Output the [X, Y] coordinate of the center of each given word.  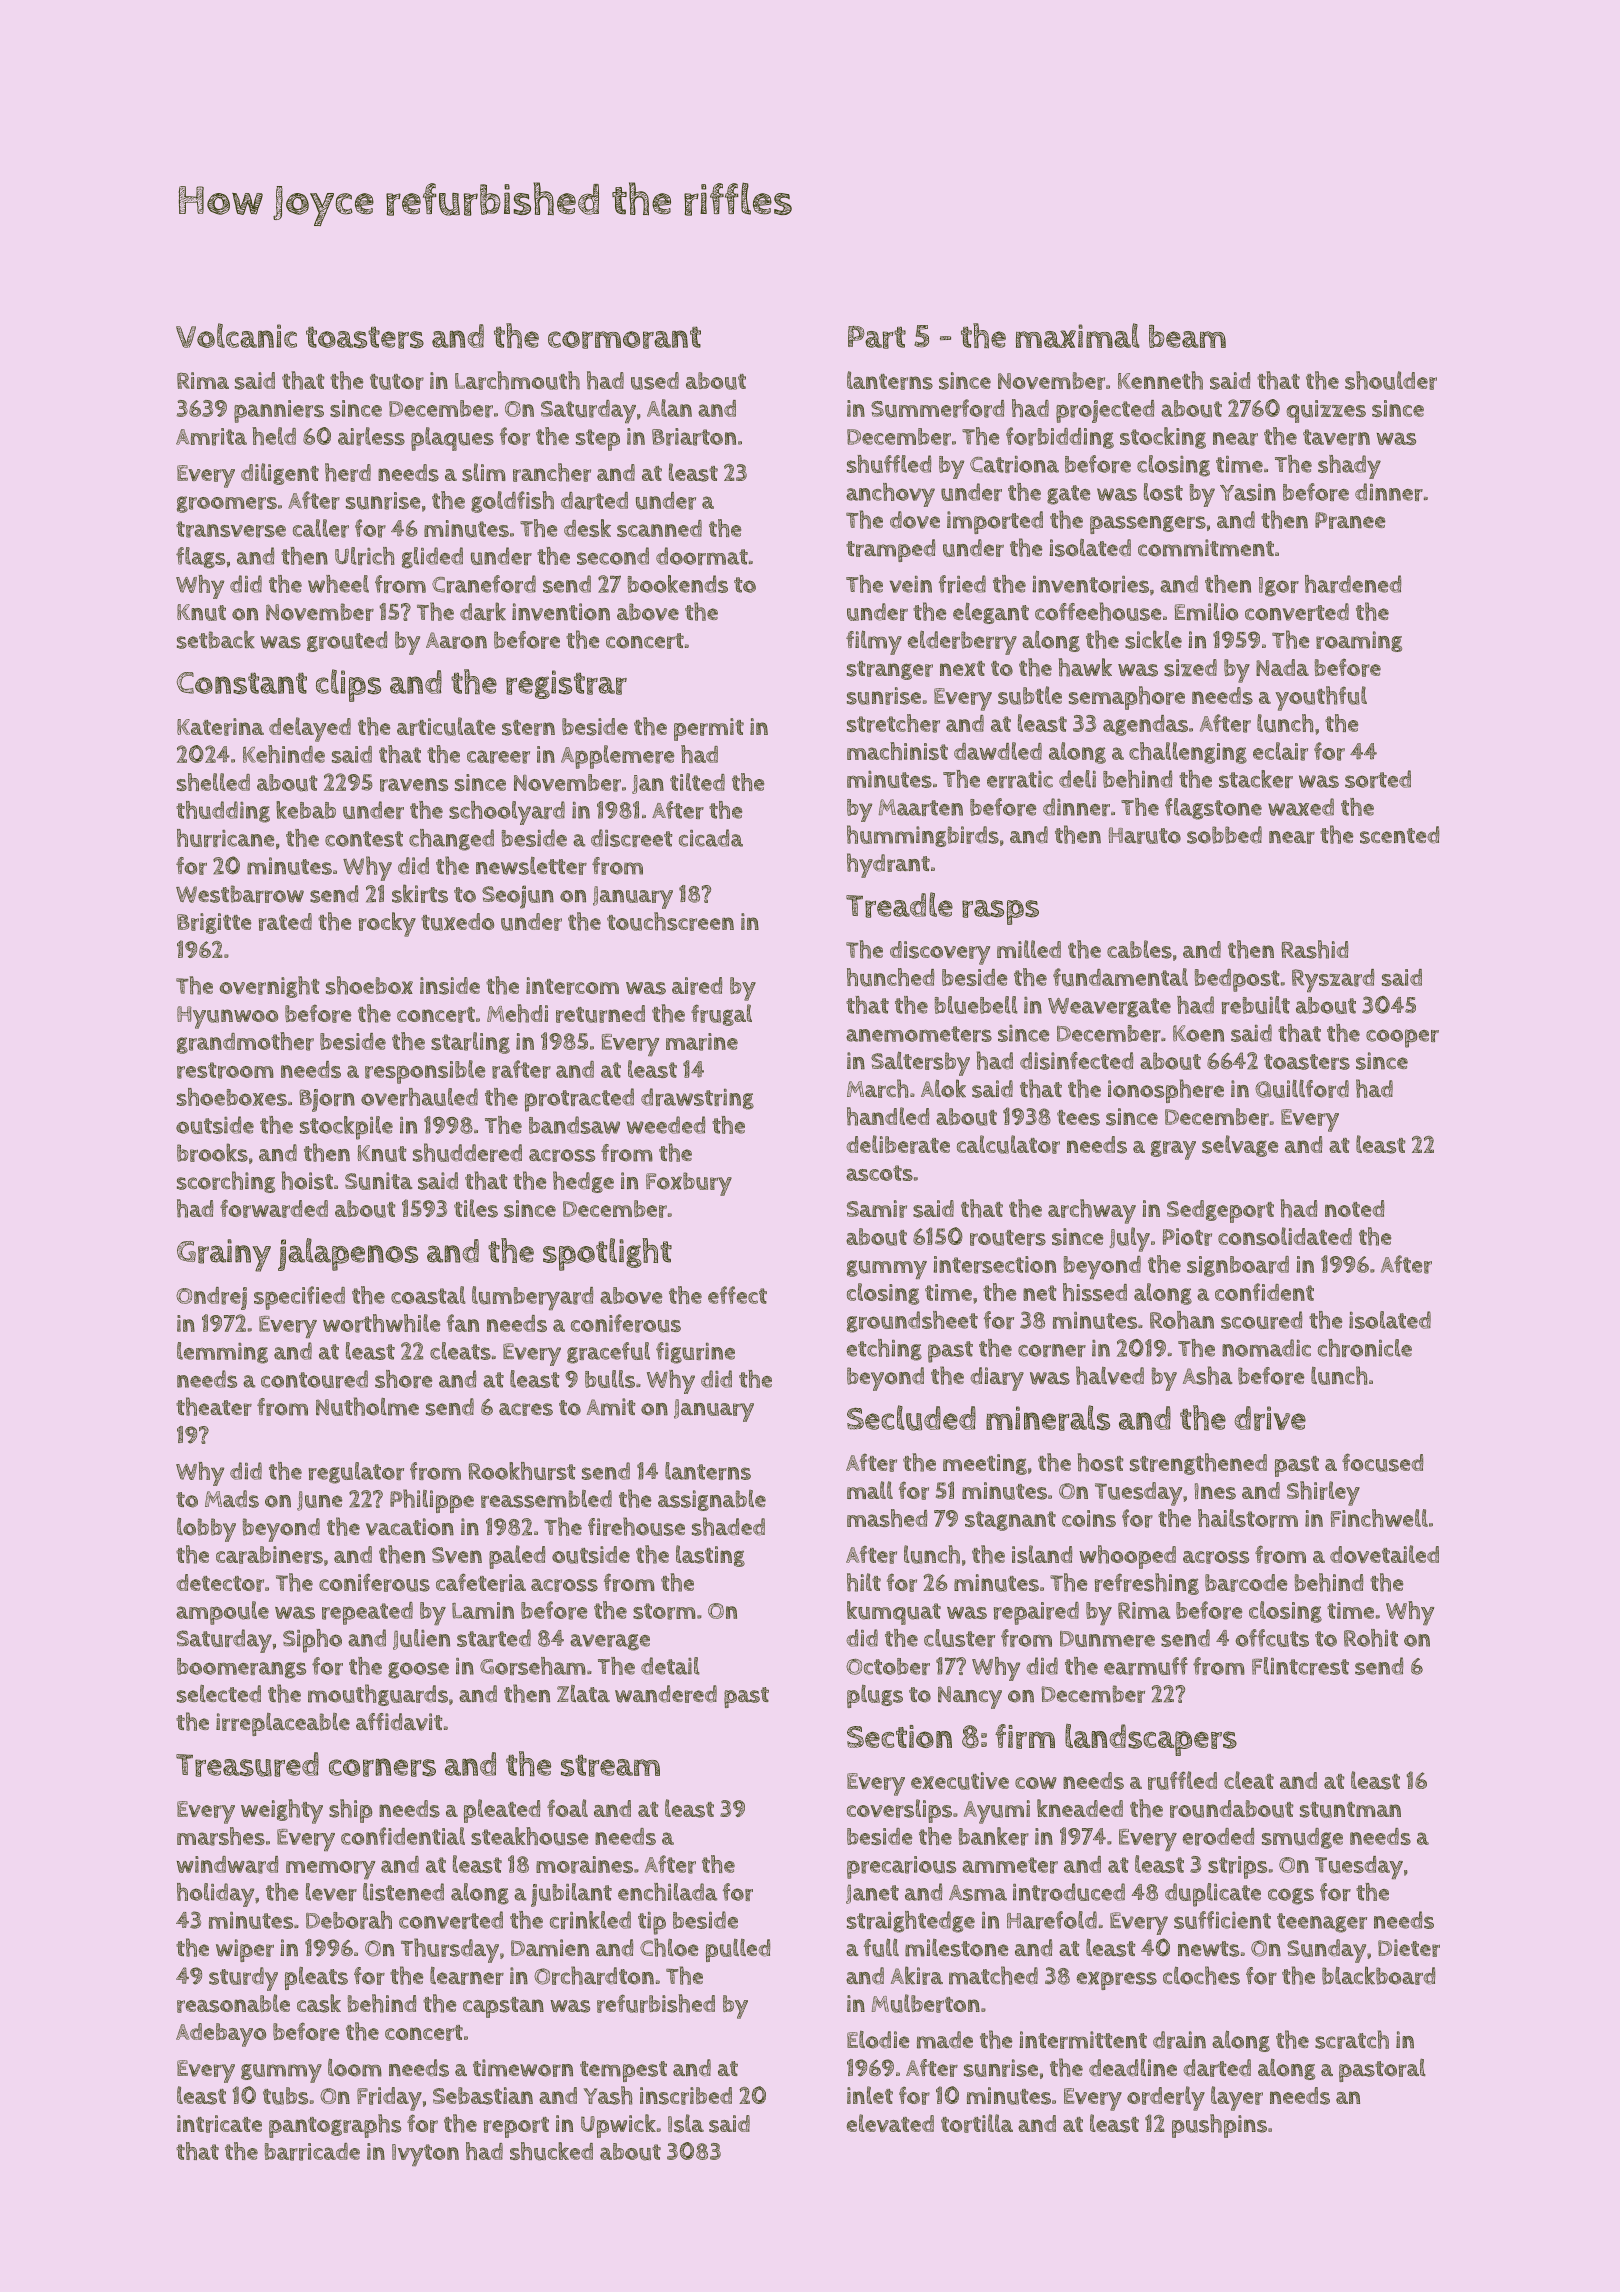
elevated [890, 2123]
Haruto [1145, 835]
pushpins [1219, 2126]
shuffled [889, 464]
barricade [312, 2152]
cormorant [624, 337]
